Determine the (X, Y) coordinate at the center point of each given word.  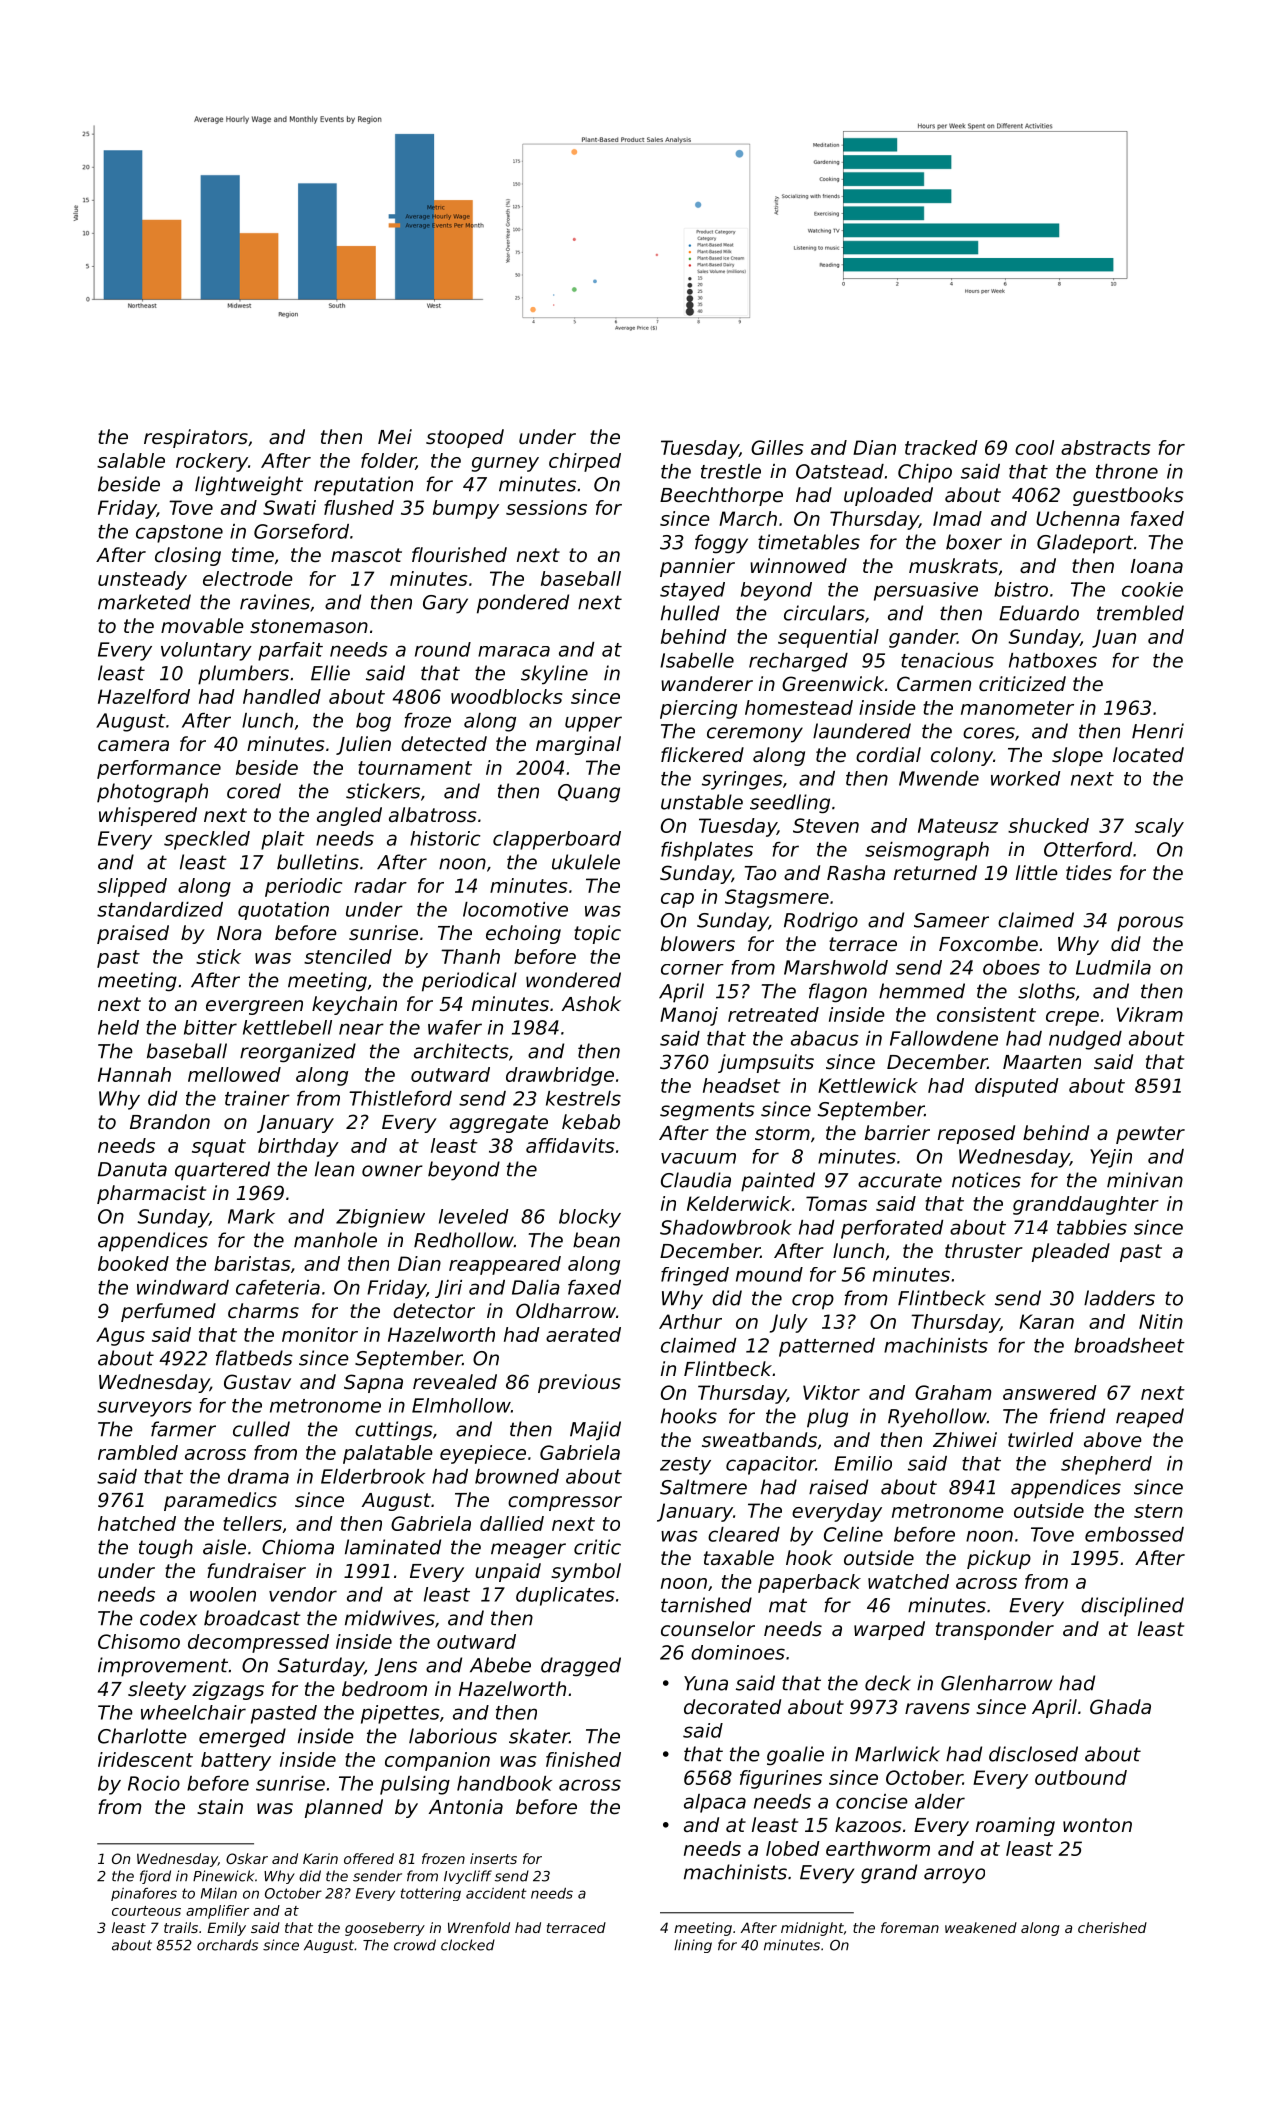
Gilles (777, 447)
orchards (227, 1945)
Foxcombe (988, 944)
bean (596, 1240)
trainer (257, 1098)
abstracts (1105, 447)
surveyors (144, 1409)
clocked (468, 1945)
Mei (395, 437)
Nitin (1161, 1321)
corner (692, 969)
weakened (981, 1927)
